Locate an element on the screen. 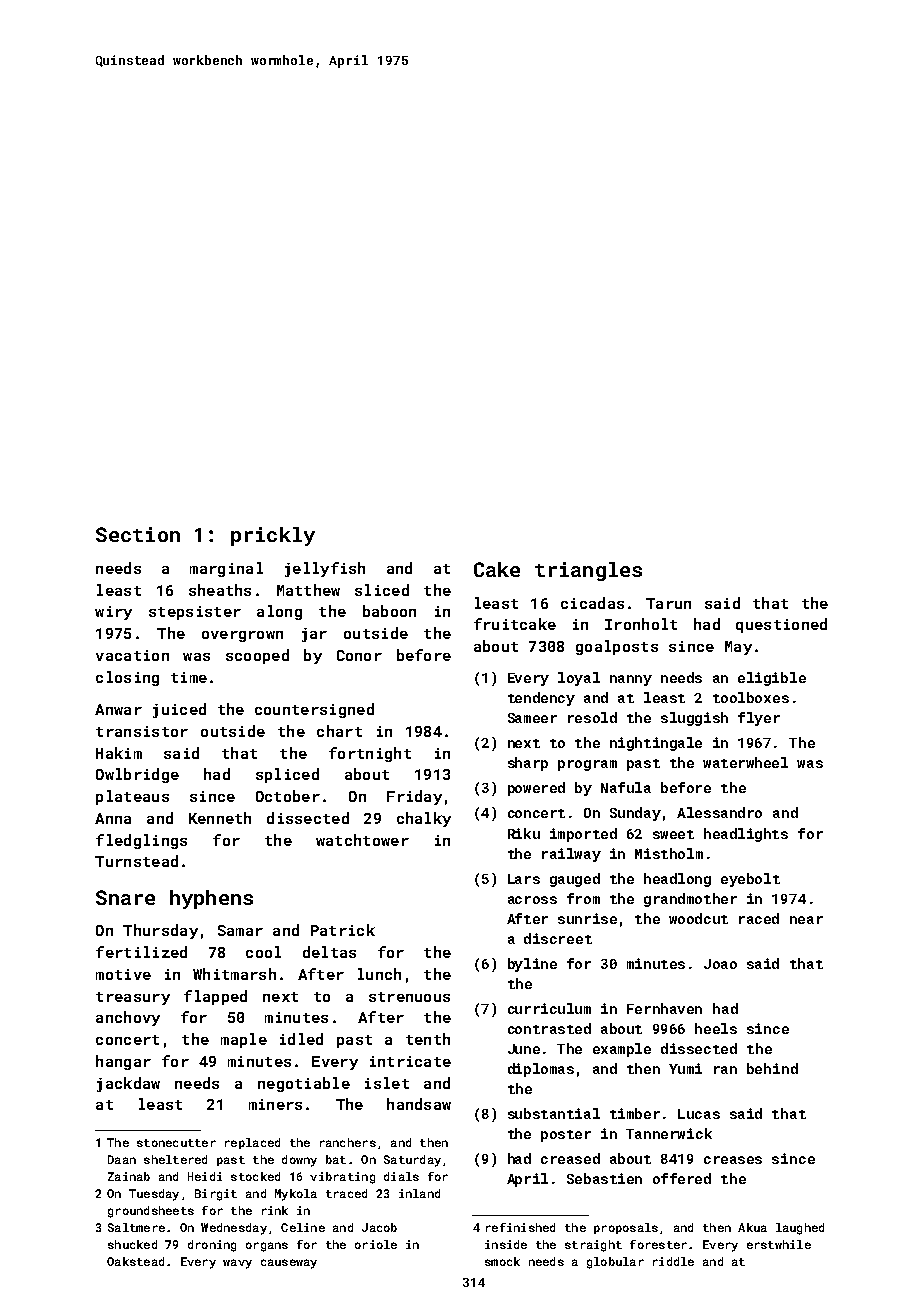  flapped is located at coordinates (215, 997).
